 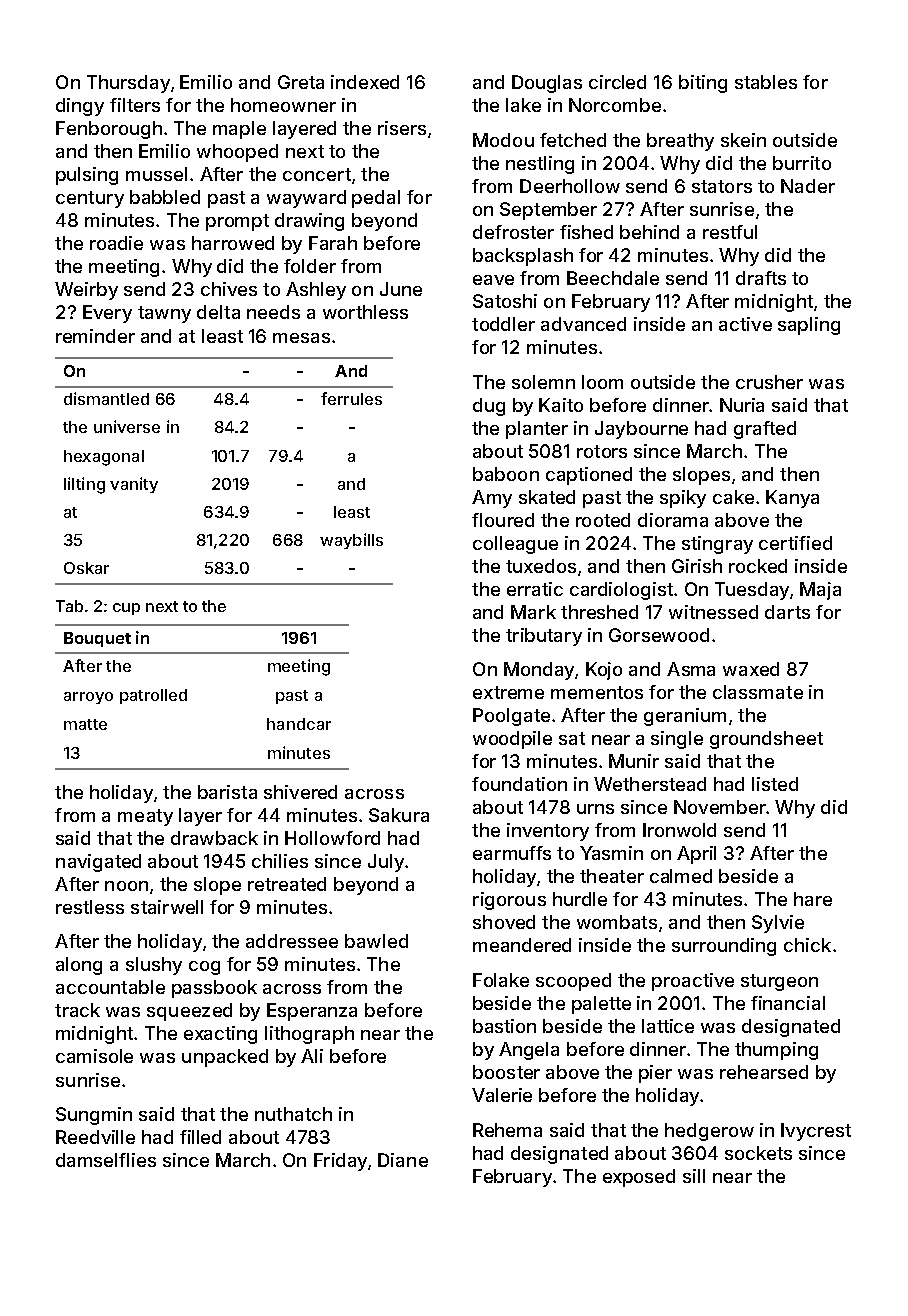 What do you see at coordinates (513, 232) in the screenshot?
I see `defroster` at bounding box center [513, 232].
